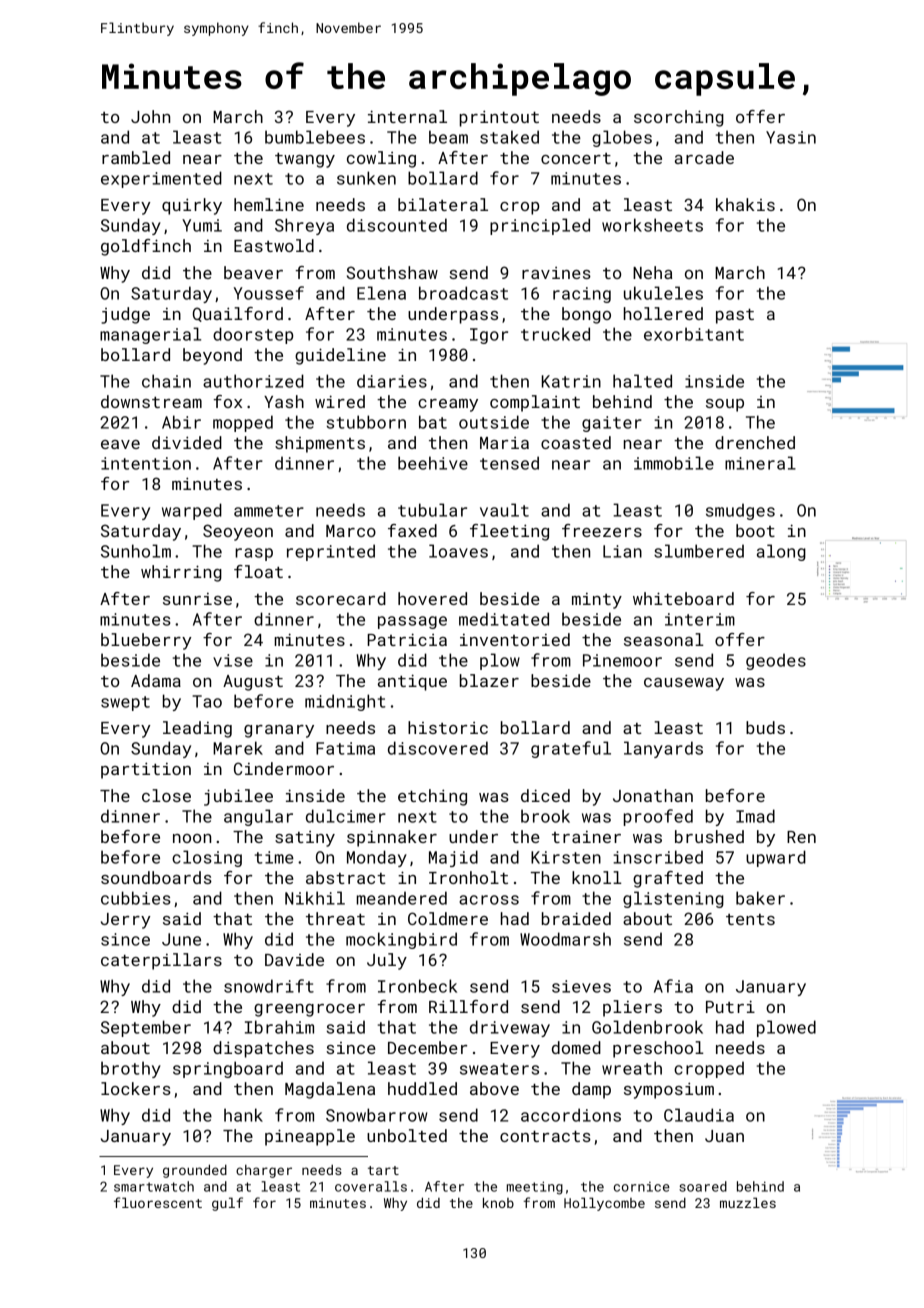 This page has width=924, height=1308. What do you see at coordinates (468, 1006) in the page?
I see `Rillford` at bounding box center [468, 1006].
